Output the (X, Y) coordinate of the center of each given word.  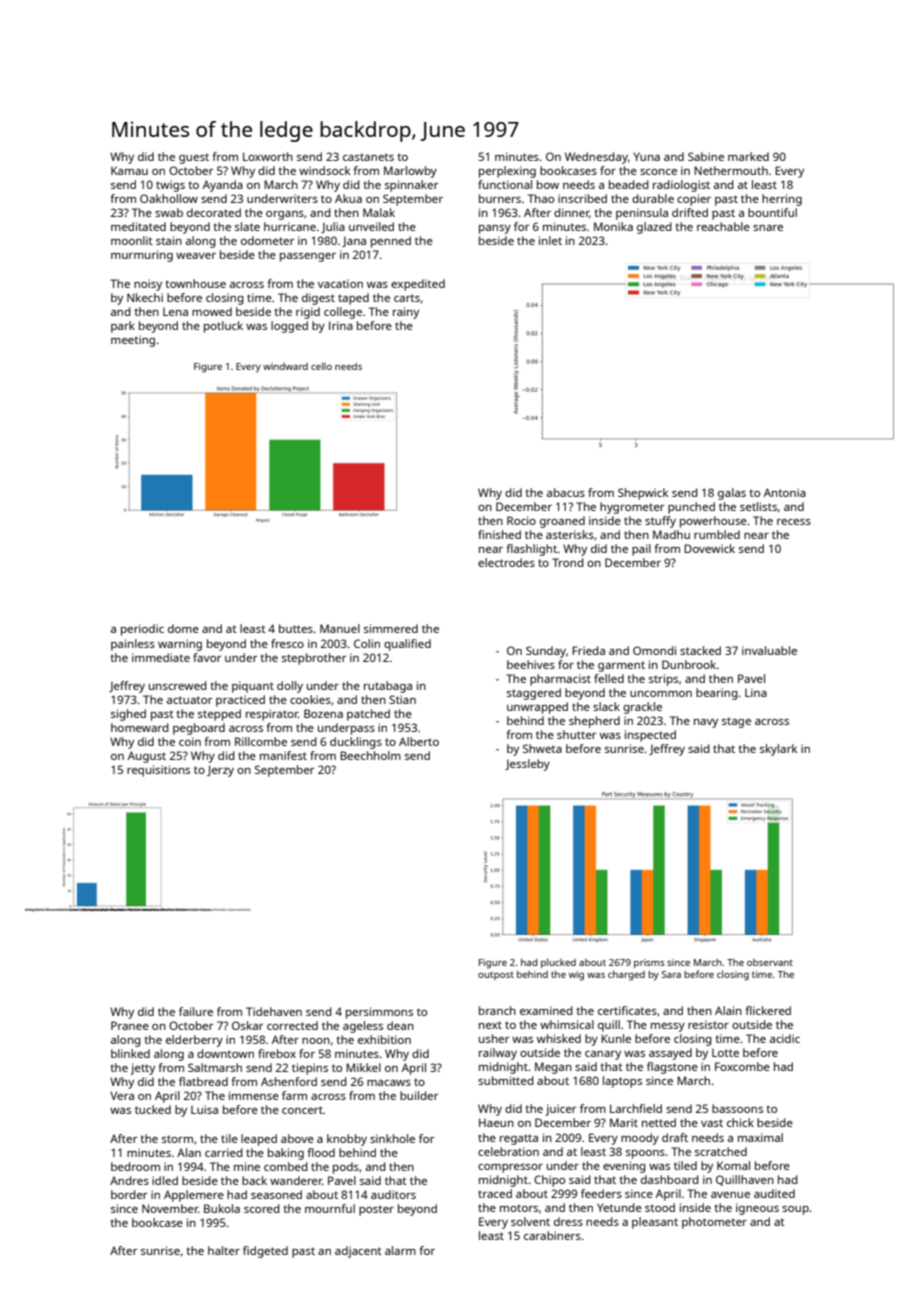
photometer (714, 1223)
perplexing (507, 172)
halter (224, 1250)
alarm (400, 1250)
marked (748, 156)
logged (289, 327)
